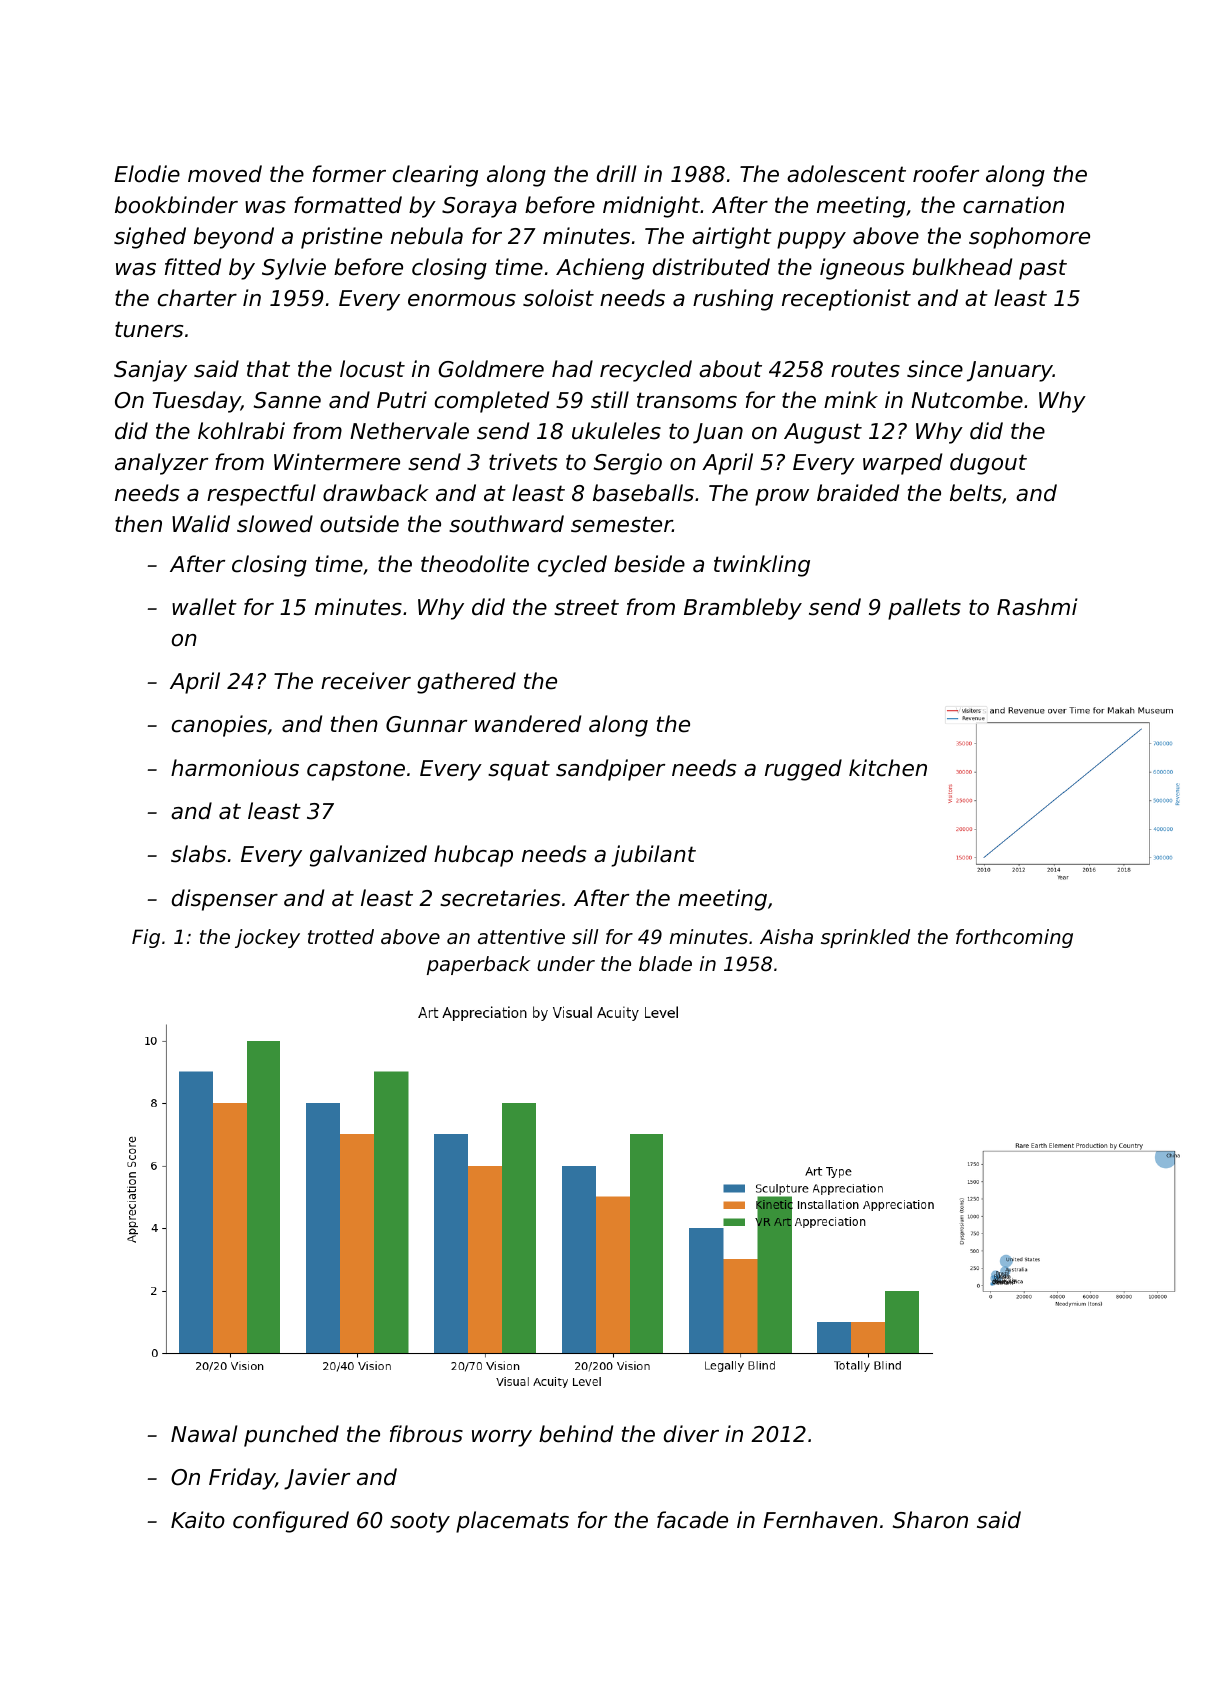 The height and width of the screenshot is (1705, 1206). What do you see at coordinates (888, 768) in the screenshot?
I see `kitchen` at bounding box center [888, 768].
